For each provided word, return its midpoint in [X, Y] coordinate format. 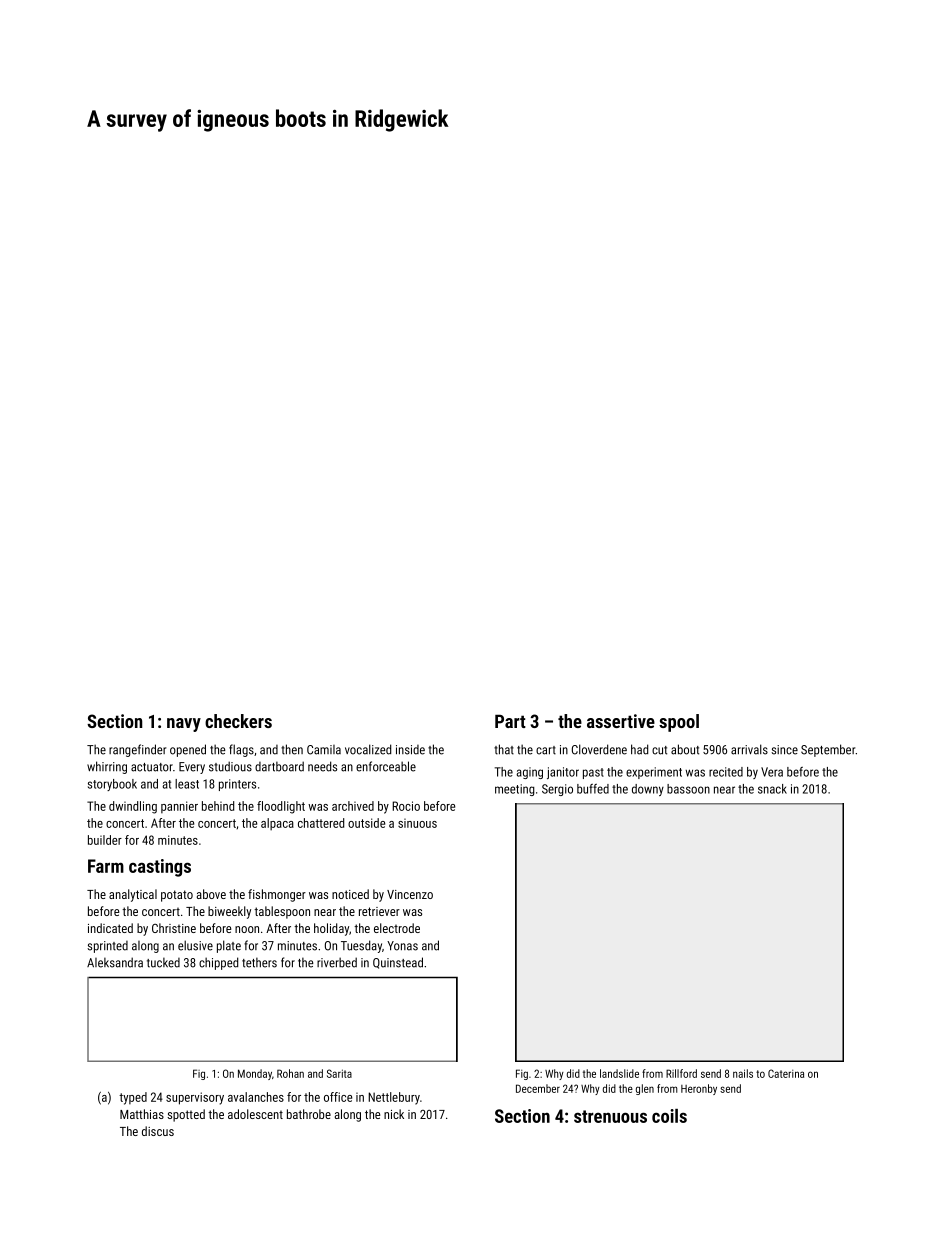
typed [133, 1098]
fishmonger [277, 895]
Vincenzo [410, 894]
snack [772, 789]
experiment [654, 773]
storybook [112, 785]
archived [353, 806]
